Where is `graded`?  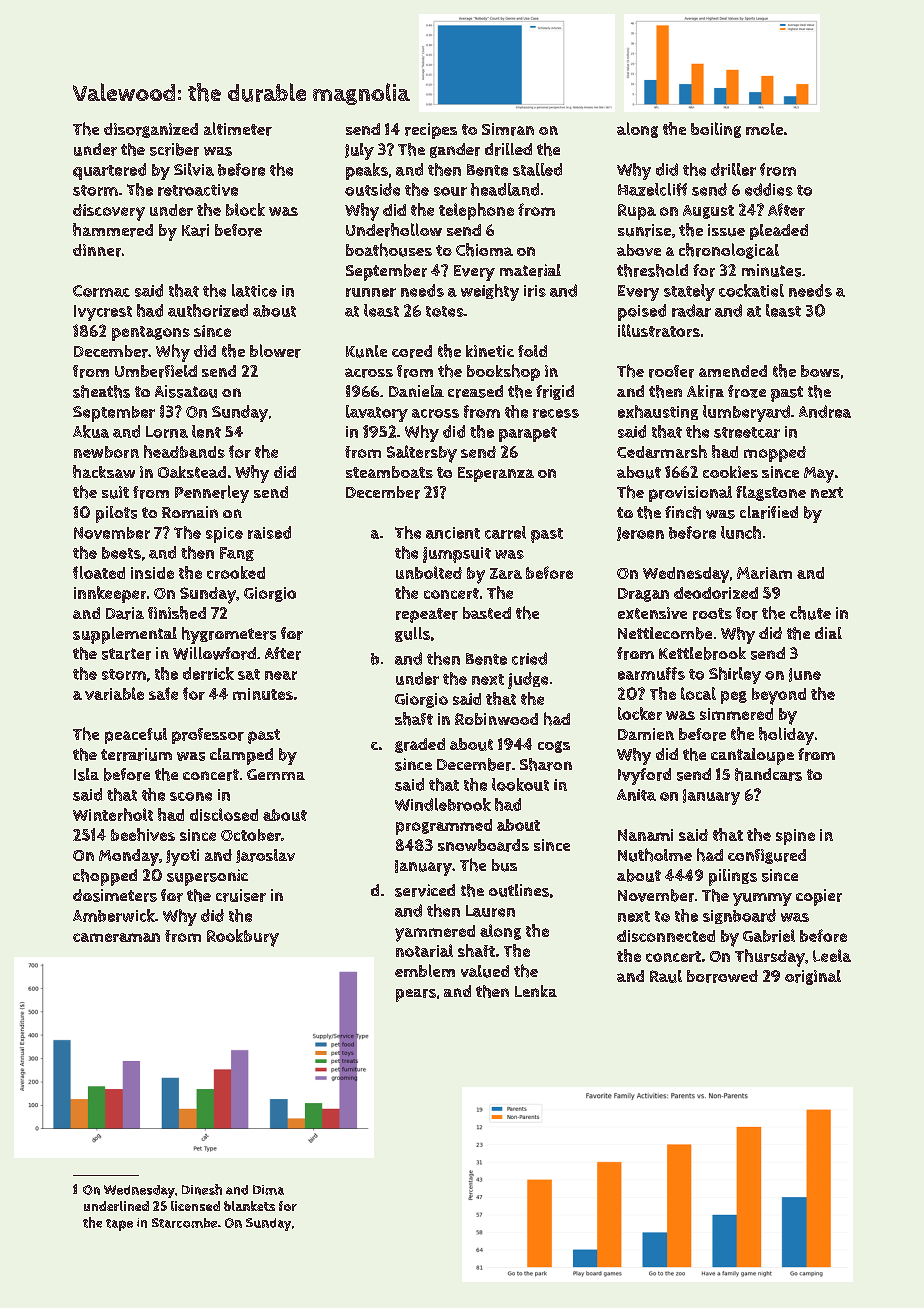
graded is located at coordinates (420, 745).
